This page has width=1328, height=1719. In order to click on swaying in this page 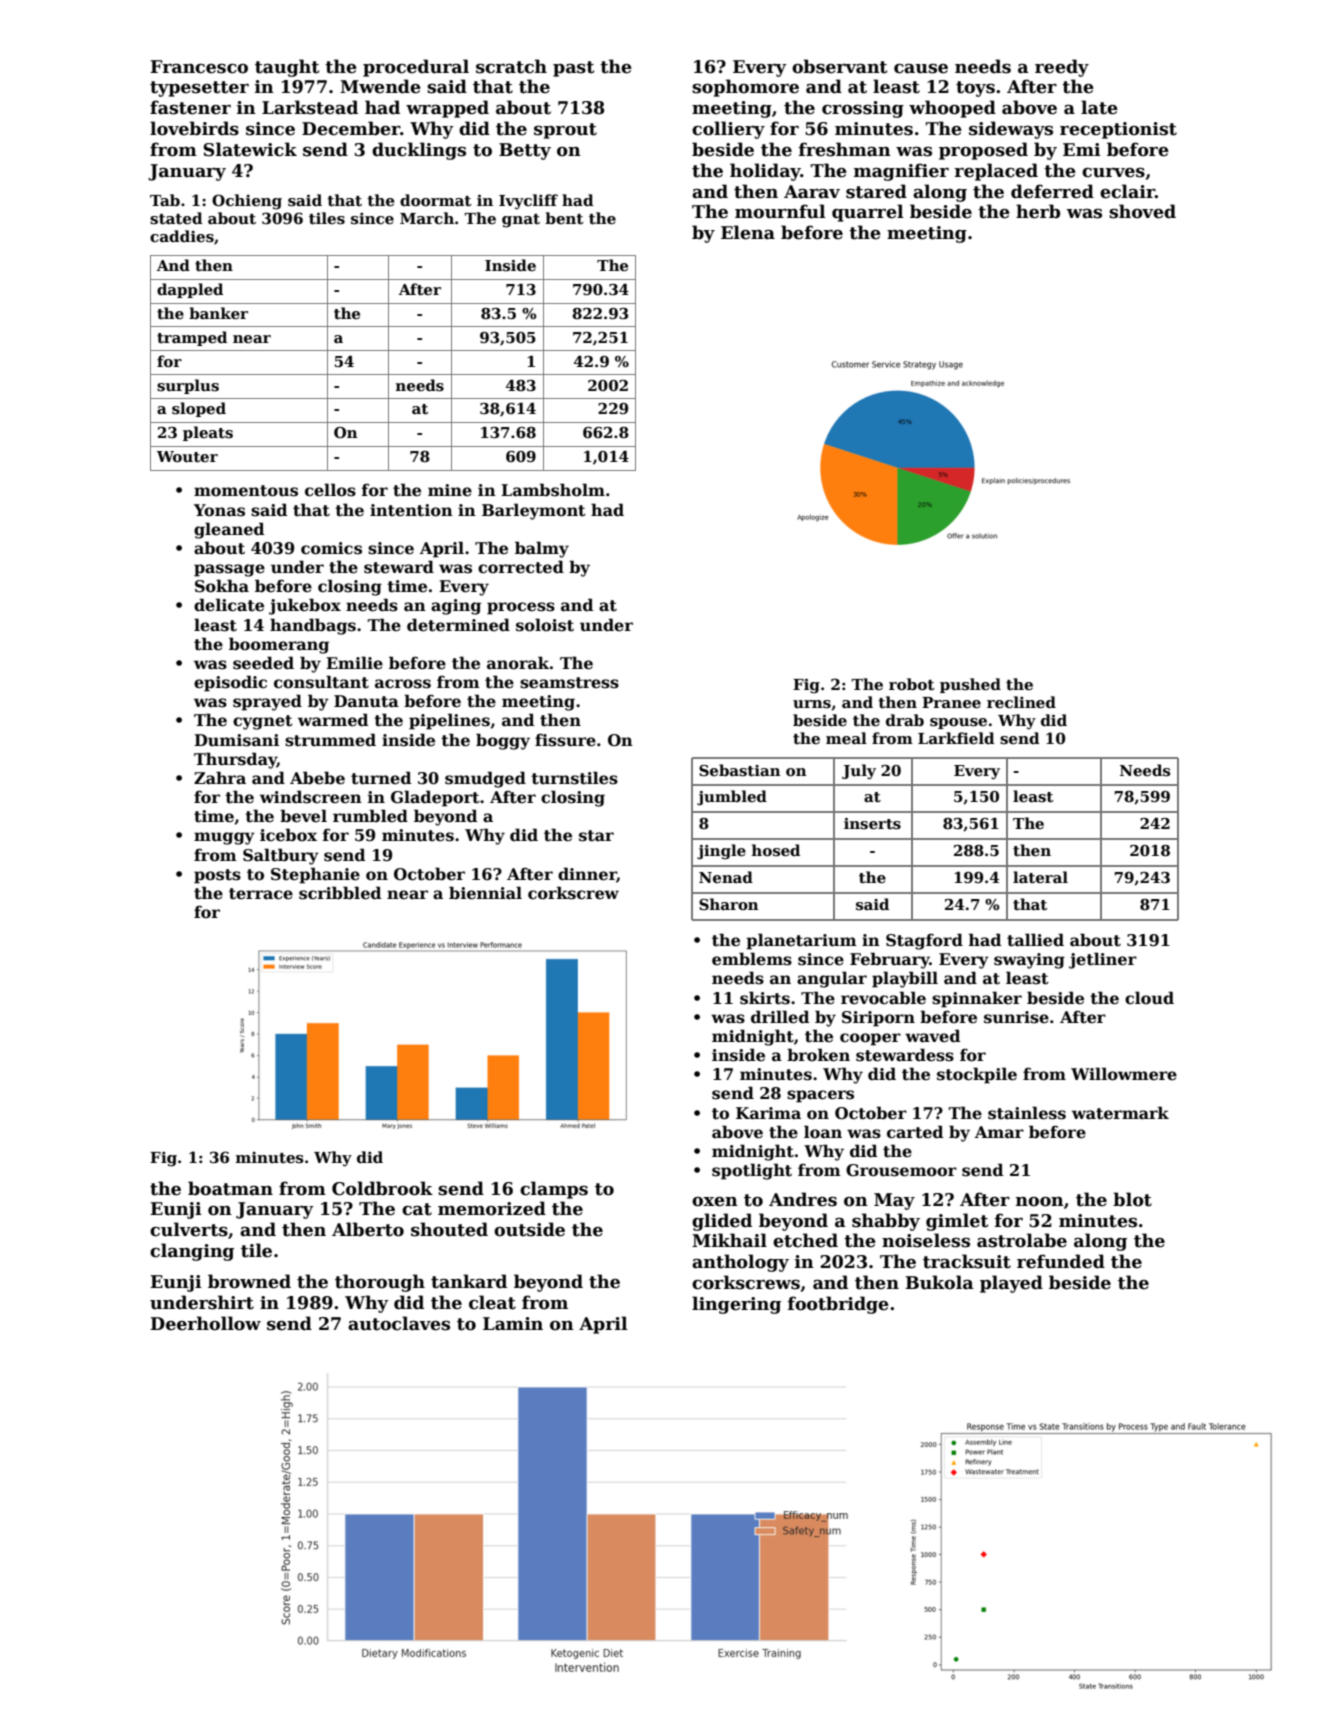, I will do `click(1029, 961)`.
